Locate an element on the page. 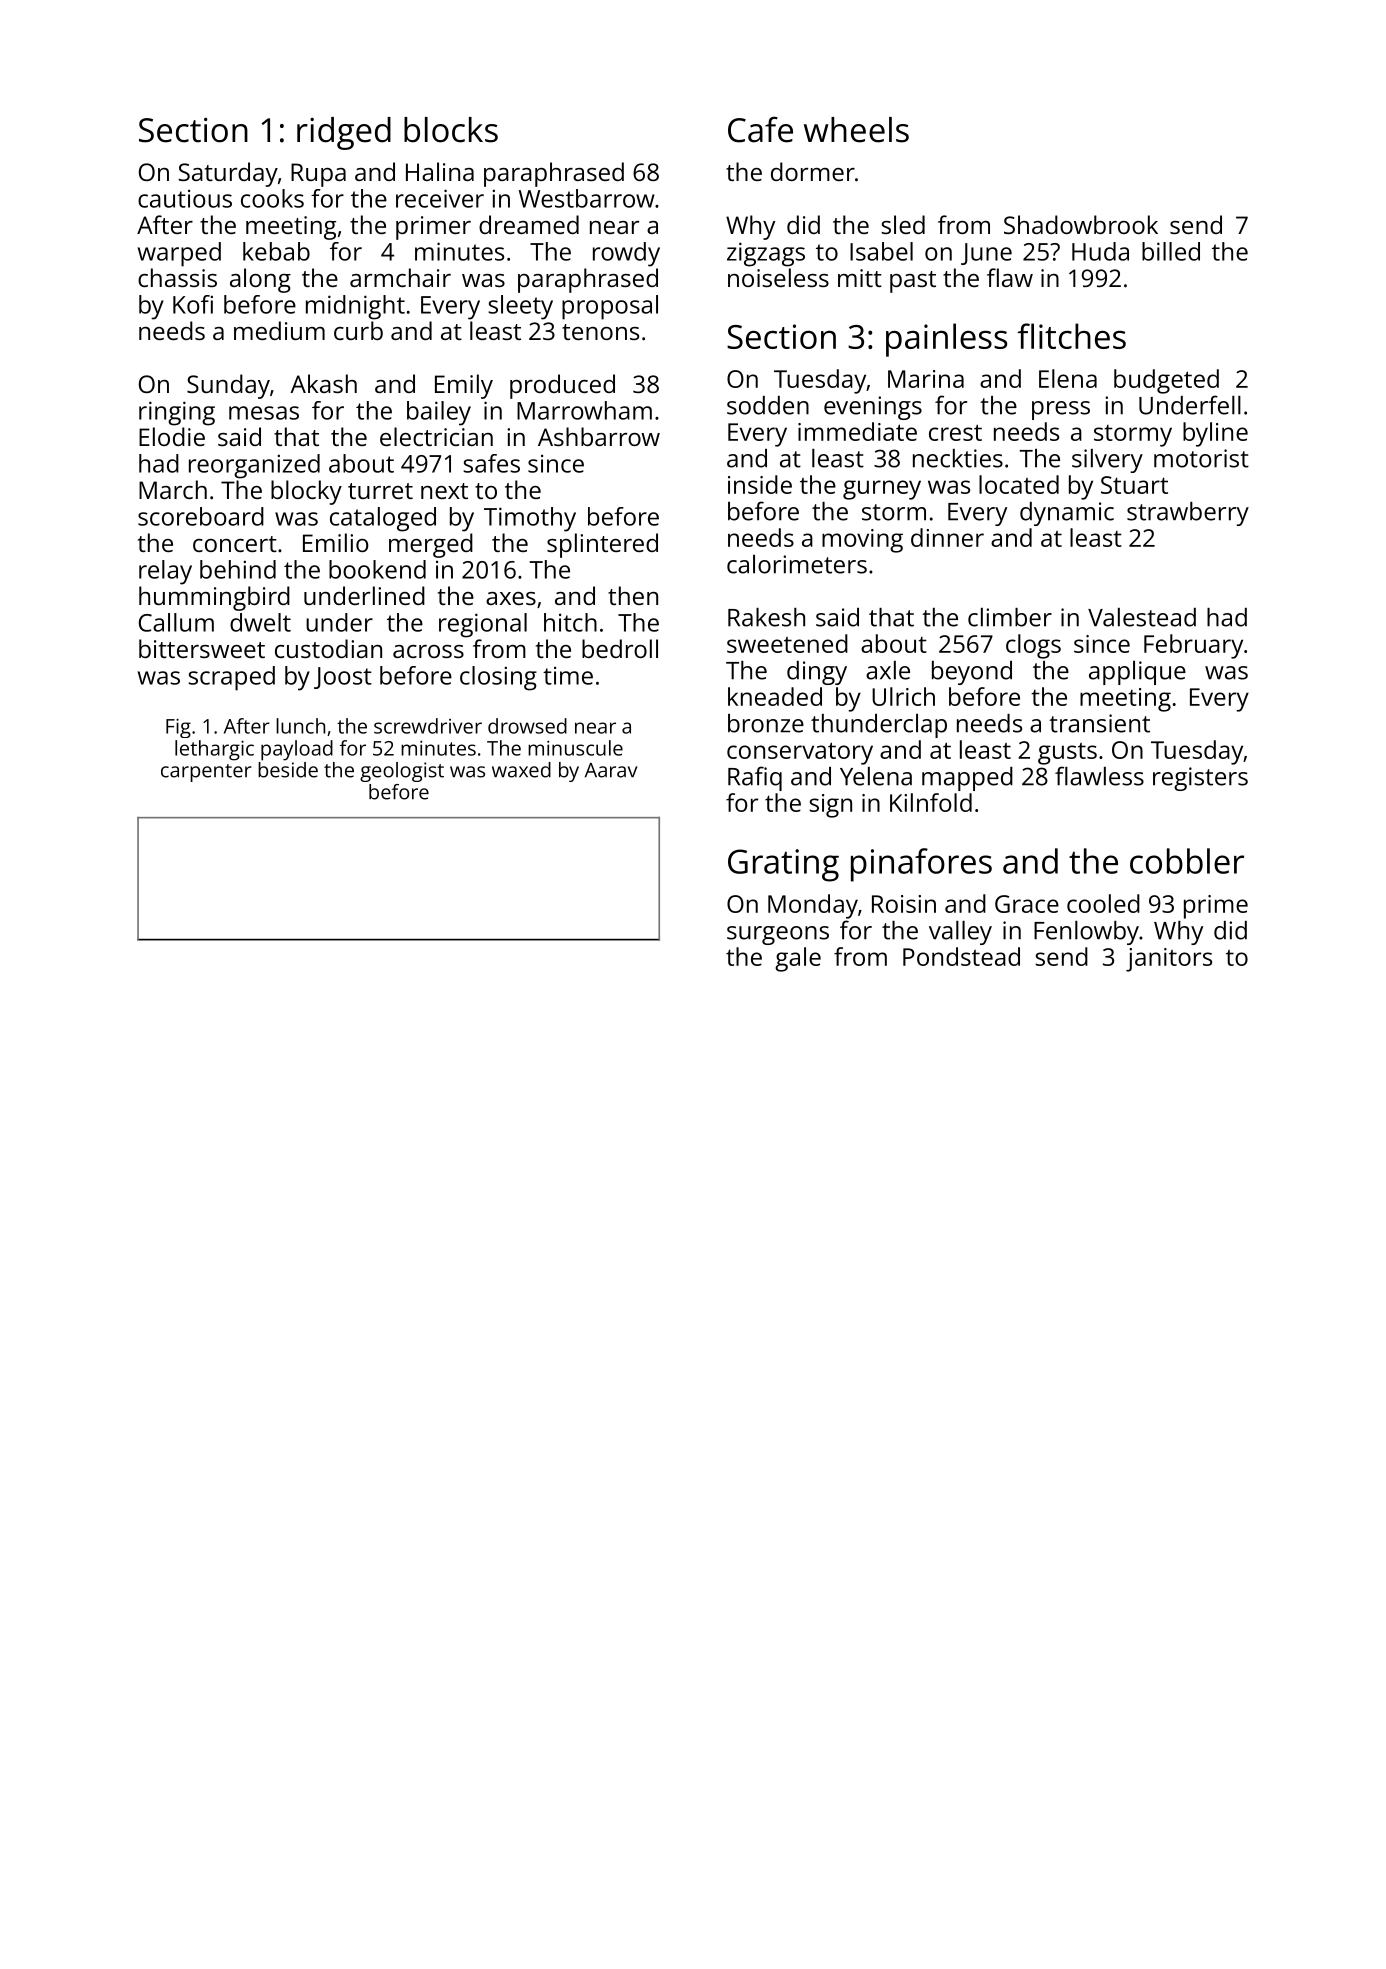  Huda is located at coordinates (1100, 251).
